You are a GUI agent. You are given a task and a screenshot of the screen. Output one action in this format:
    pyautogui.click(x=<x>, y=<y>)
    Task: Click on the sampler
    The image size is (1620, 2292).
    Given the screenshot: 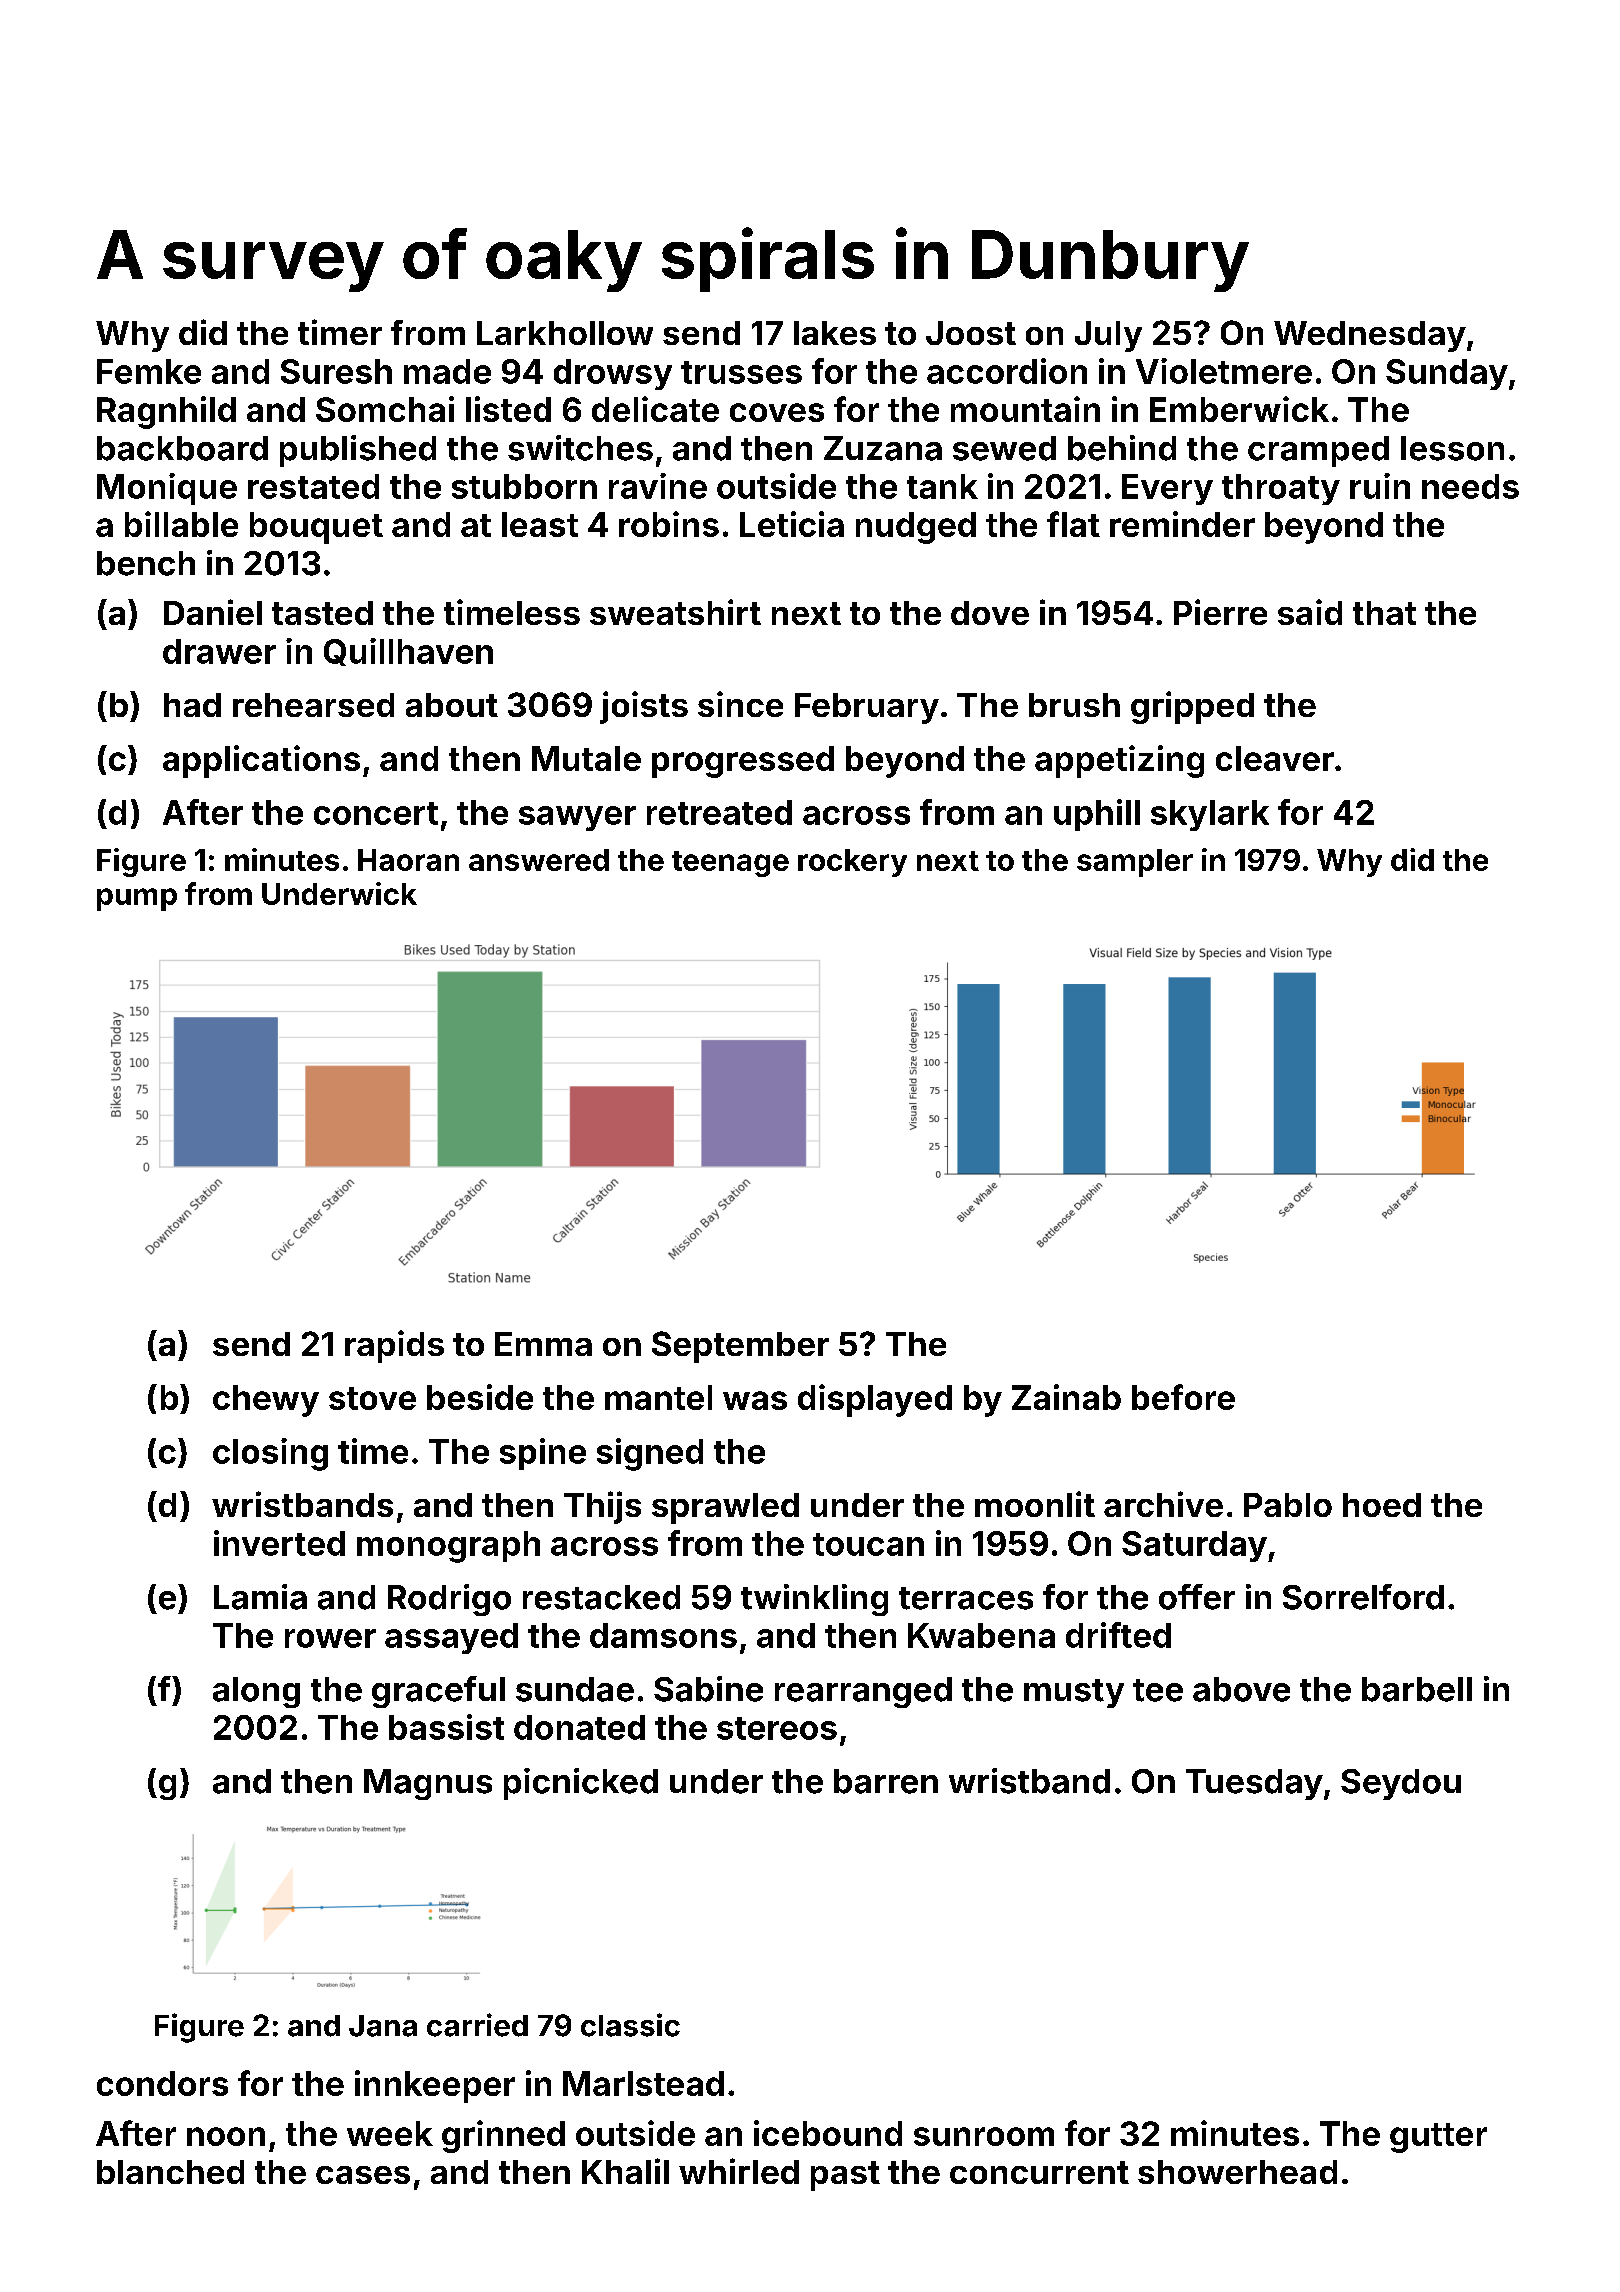 What is the action you would take?
    pyautogui.click(x=1135, y=863)
